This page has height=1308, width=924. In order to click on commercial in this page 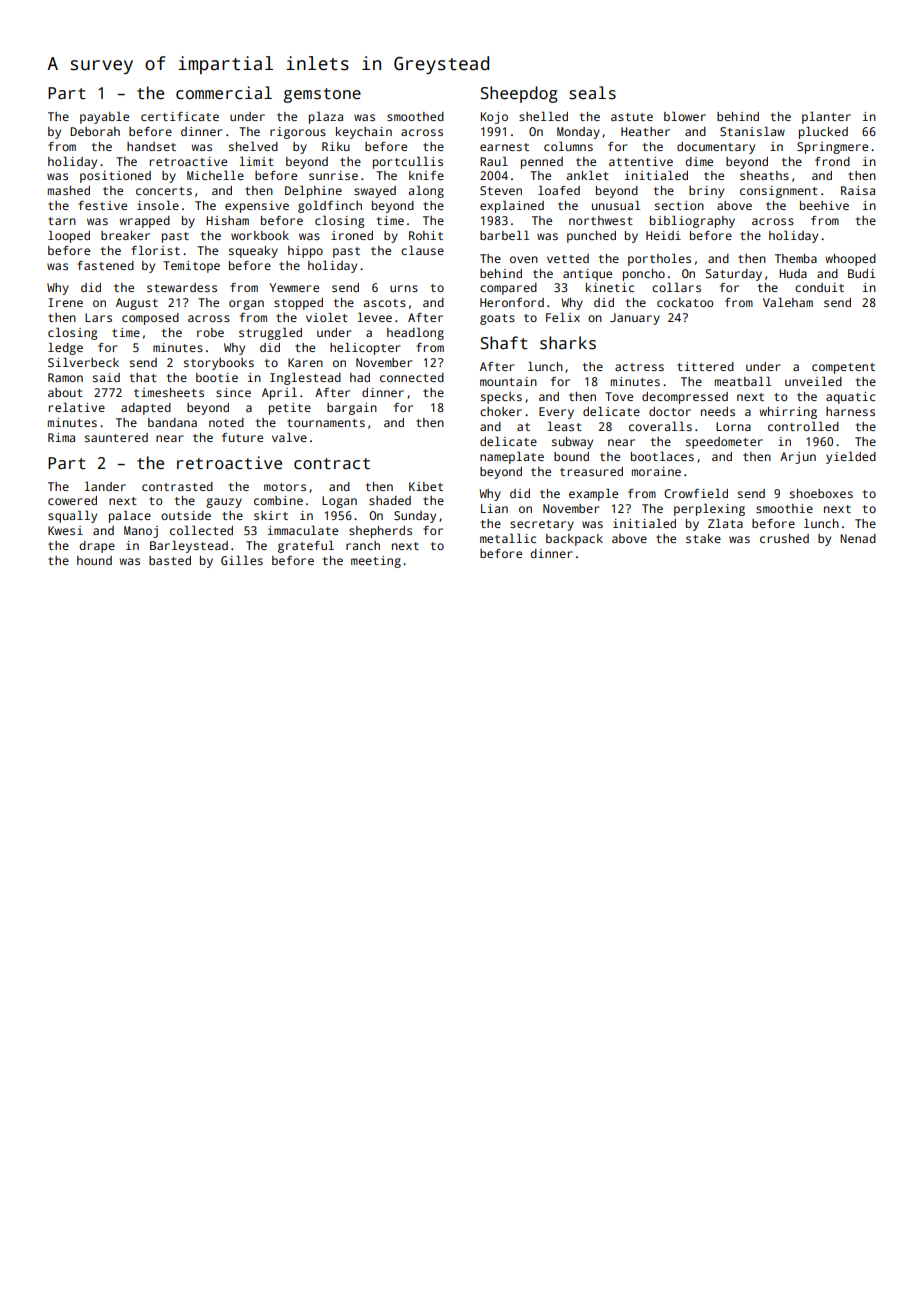, I will do `click(224, 93)`.
